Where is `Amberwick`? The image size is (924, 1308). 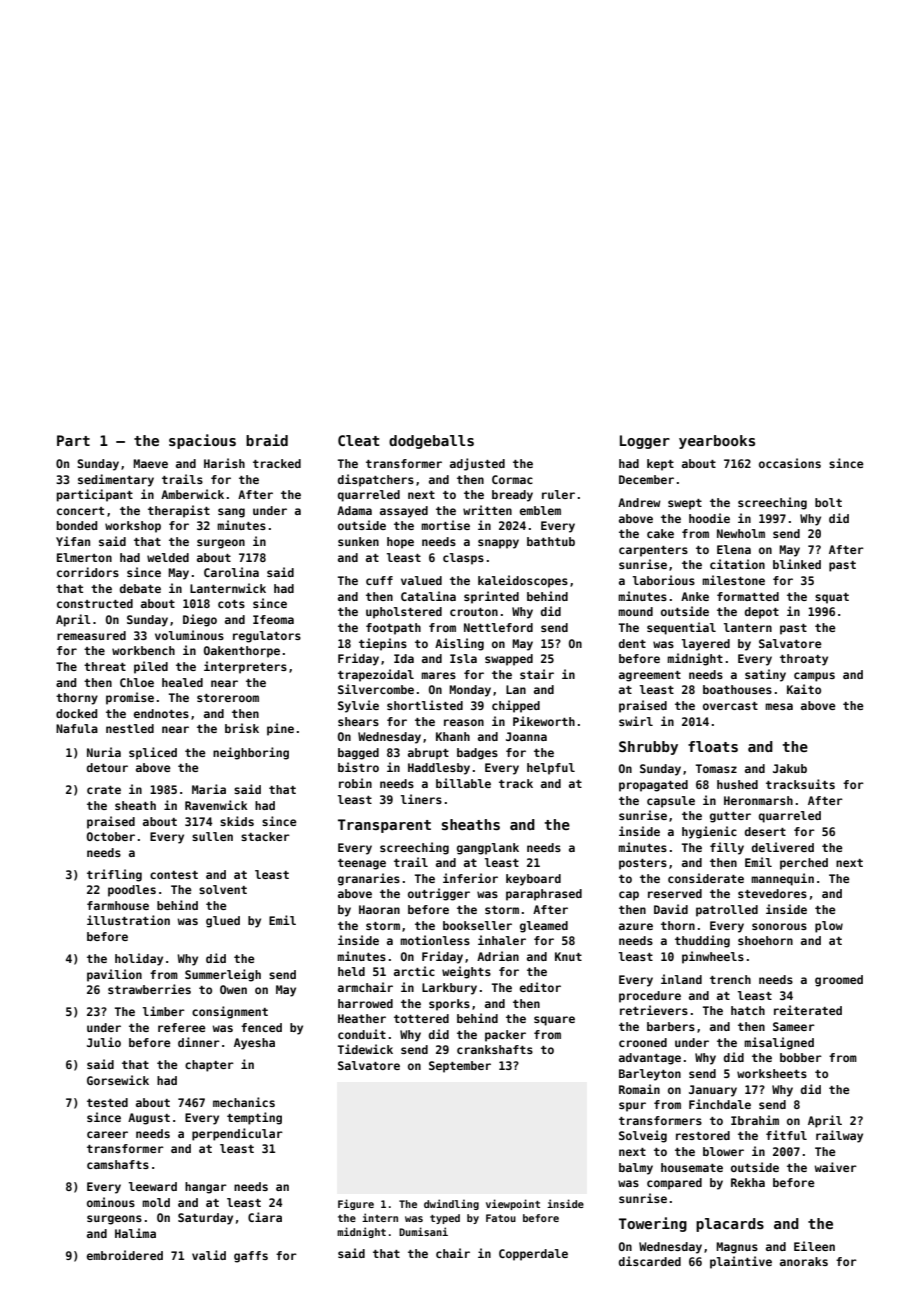 Amberwick is located at coordinates (192, 494).
